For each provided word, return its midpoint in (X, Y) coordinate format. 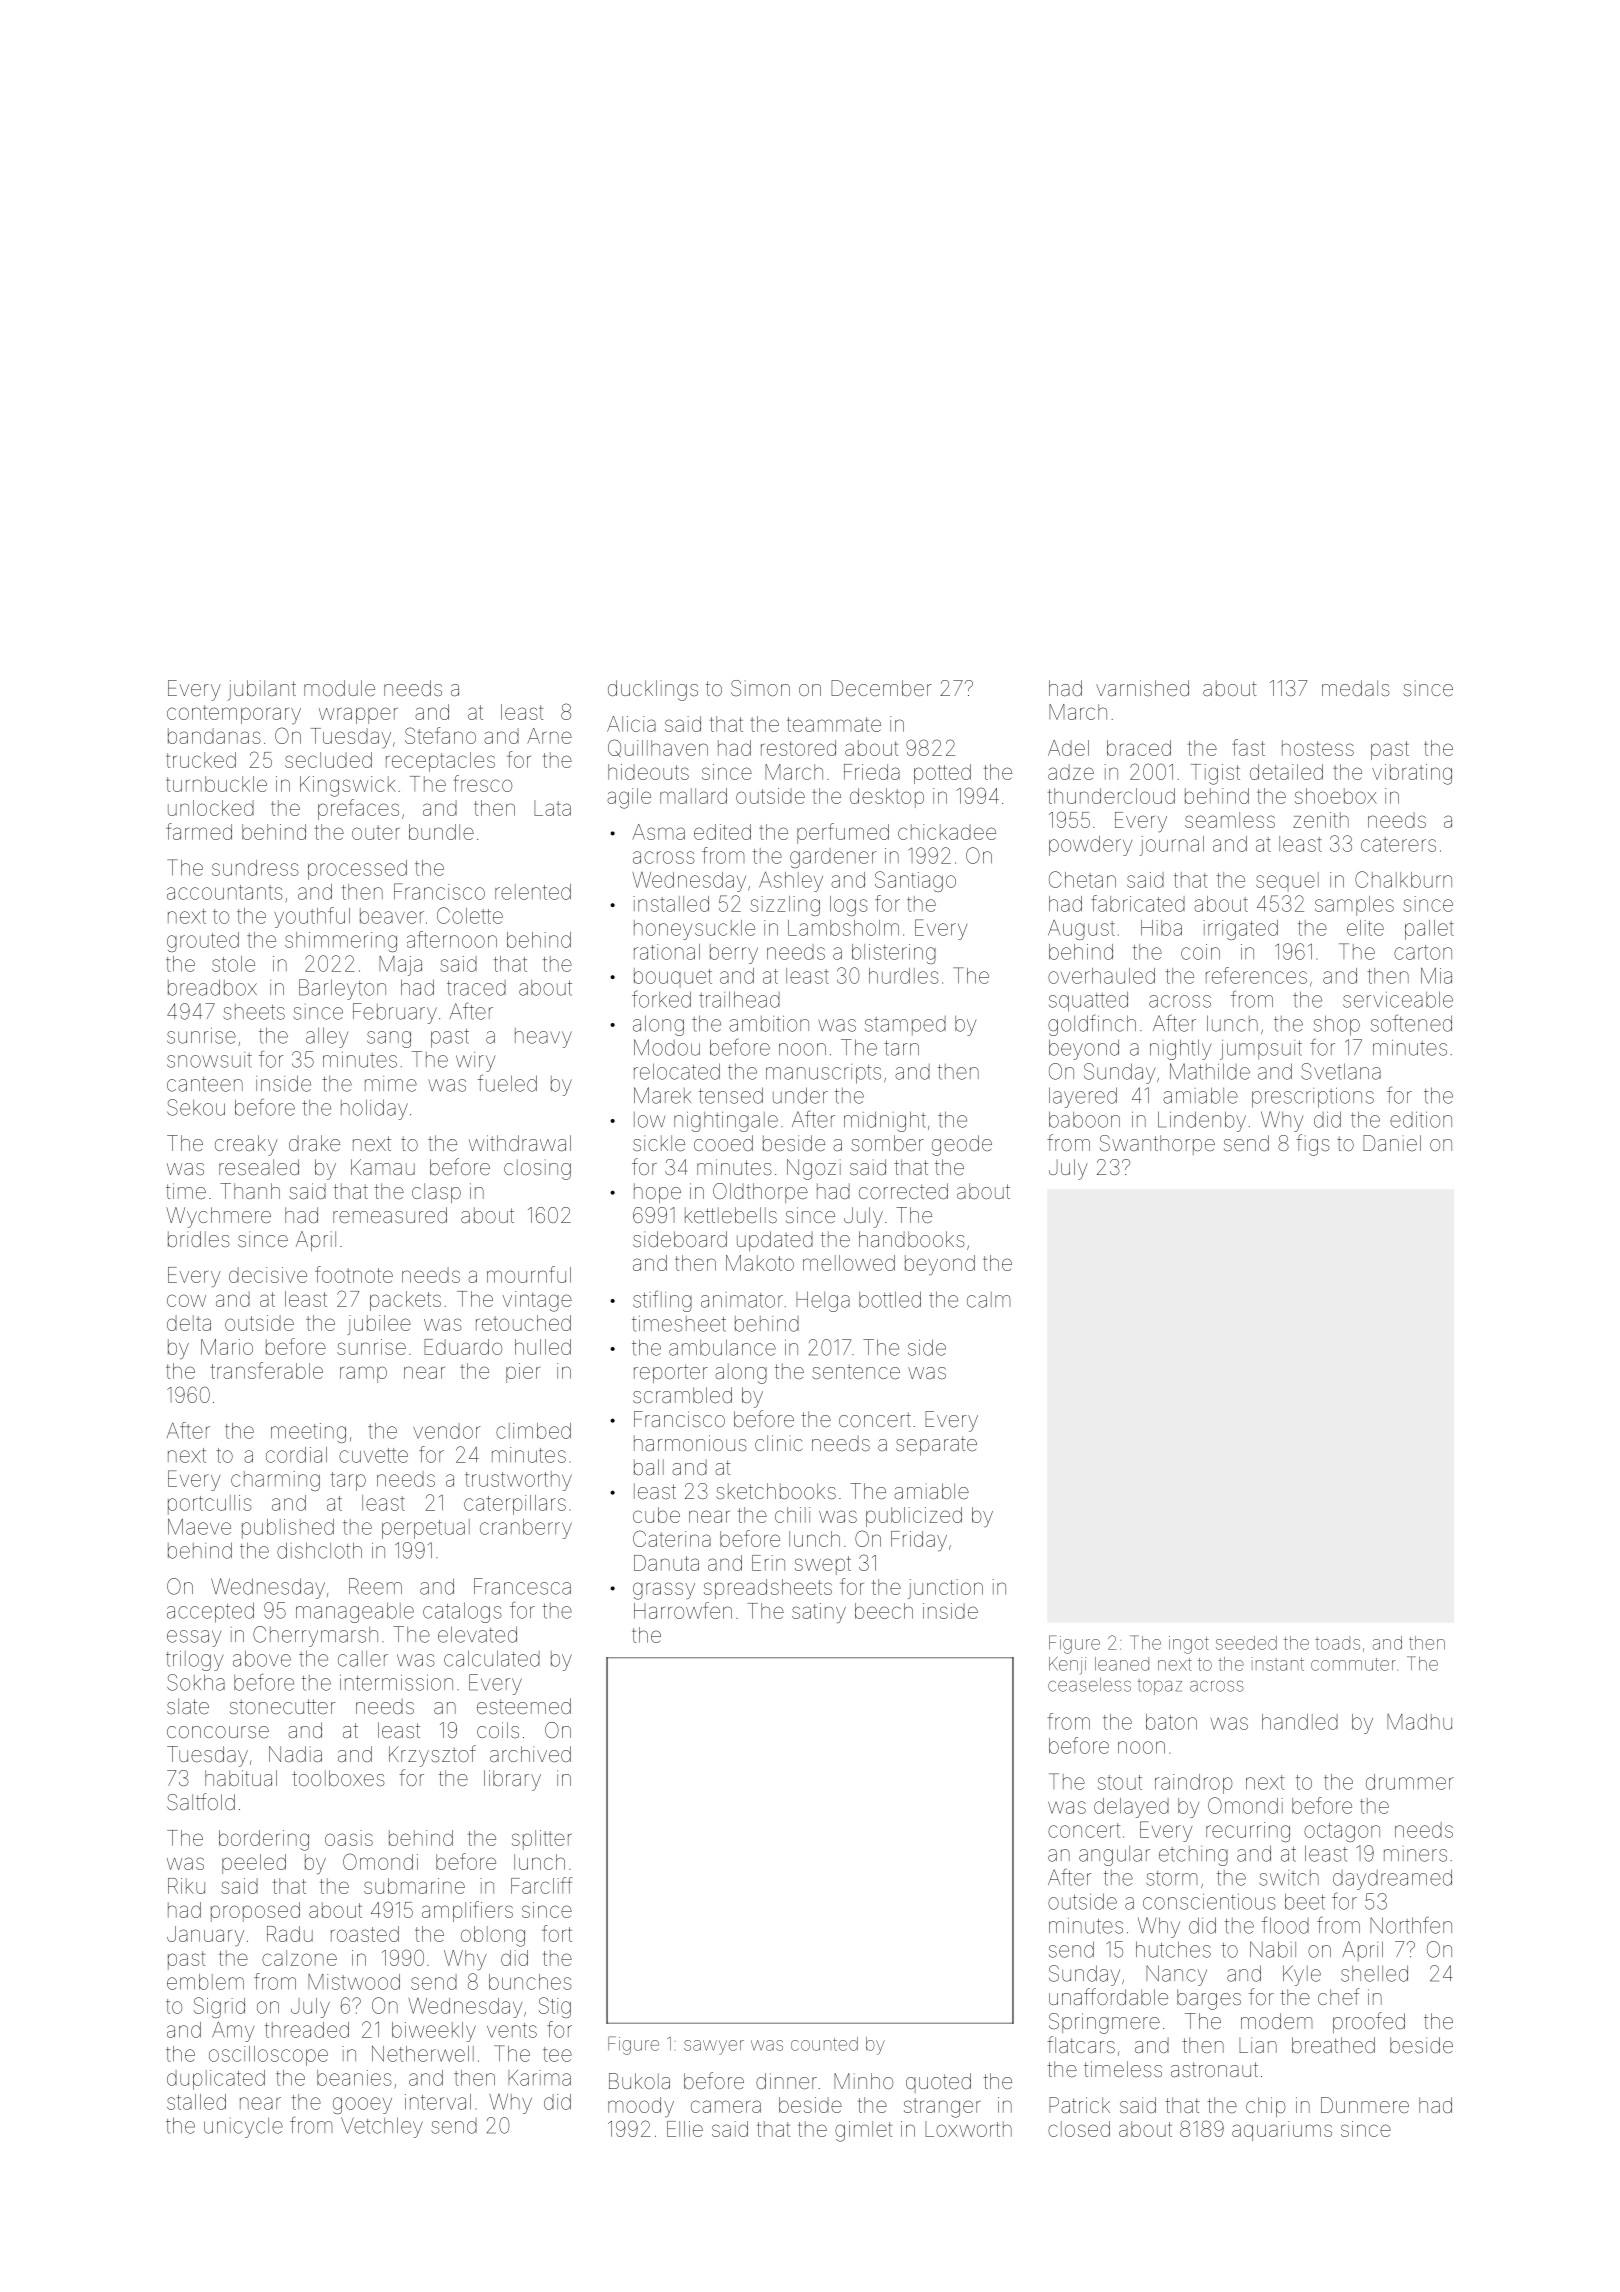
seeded (1246, 1643)
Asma (658, 832)
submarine (414, 1886)
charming (275, 1481)
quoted (938, 2083)
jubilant (262, 690)
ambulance (722, 1347)
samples (1354, 906)
